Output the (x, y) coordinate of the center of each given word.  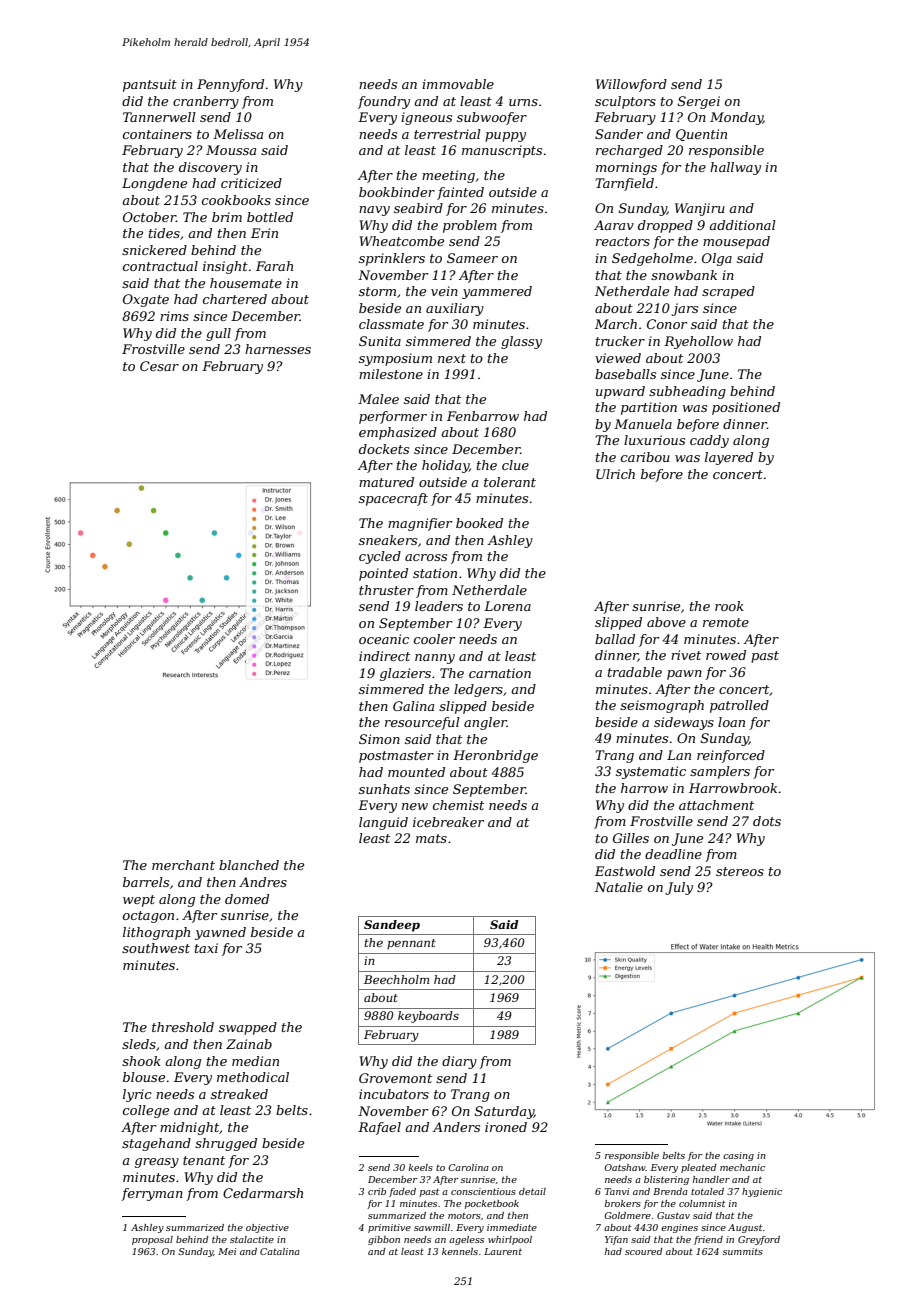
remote (726, 622)
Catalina (280, 1251)
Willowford (631, 85)
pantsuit (150, 85)
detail (532, 1191)
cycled (380, 557)
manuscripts (502, 151)
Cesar (159, 366)
